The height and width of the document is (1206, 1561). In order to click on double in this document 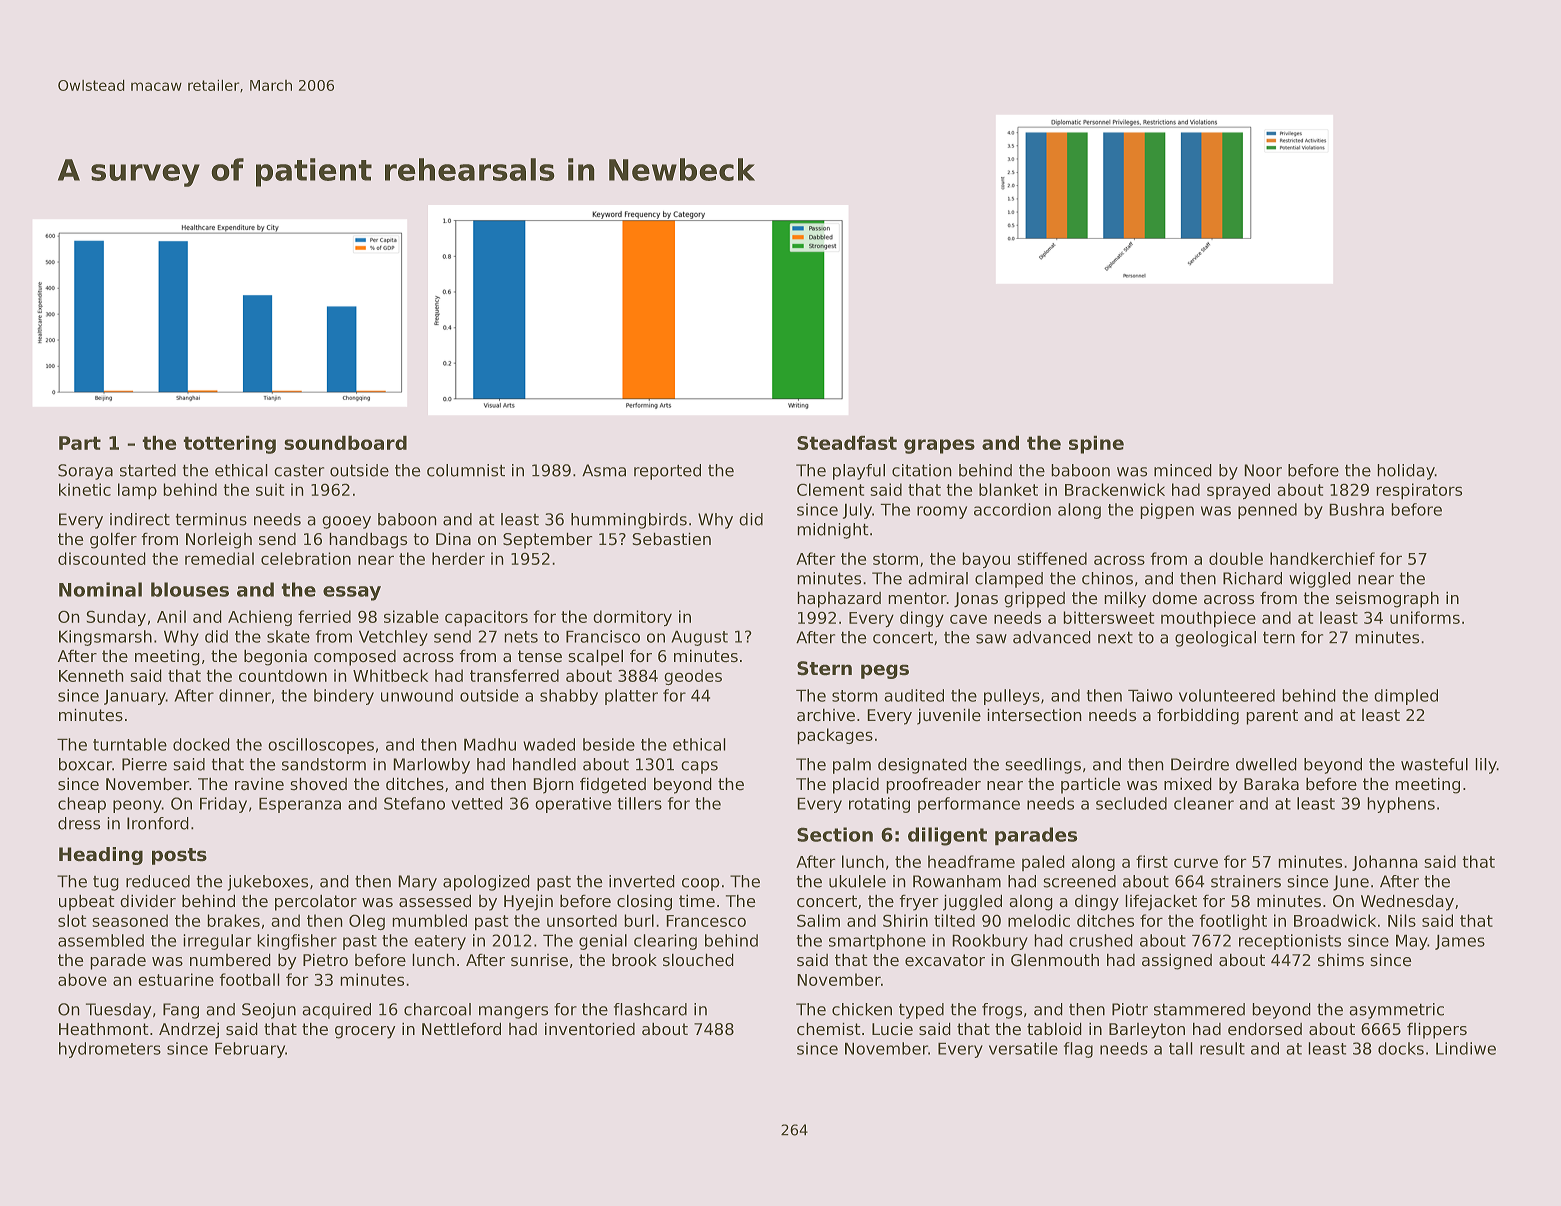, I will do `click(1236, 558)`.
